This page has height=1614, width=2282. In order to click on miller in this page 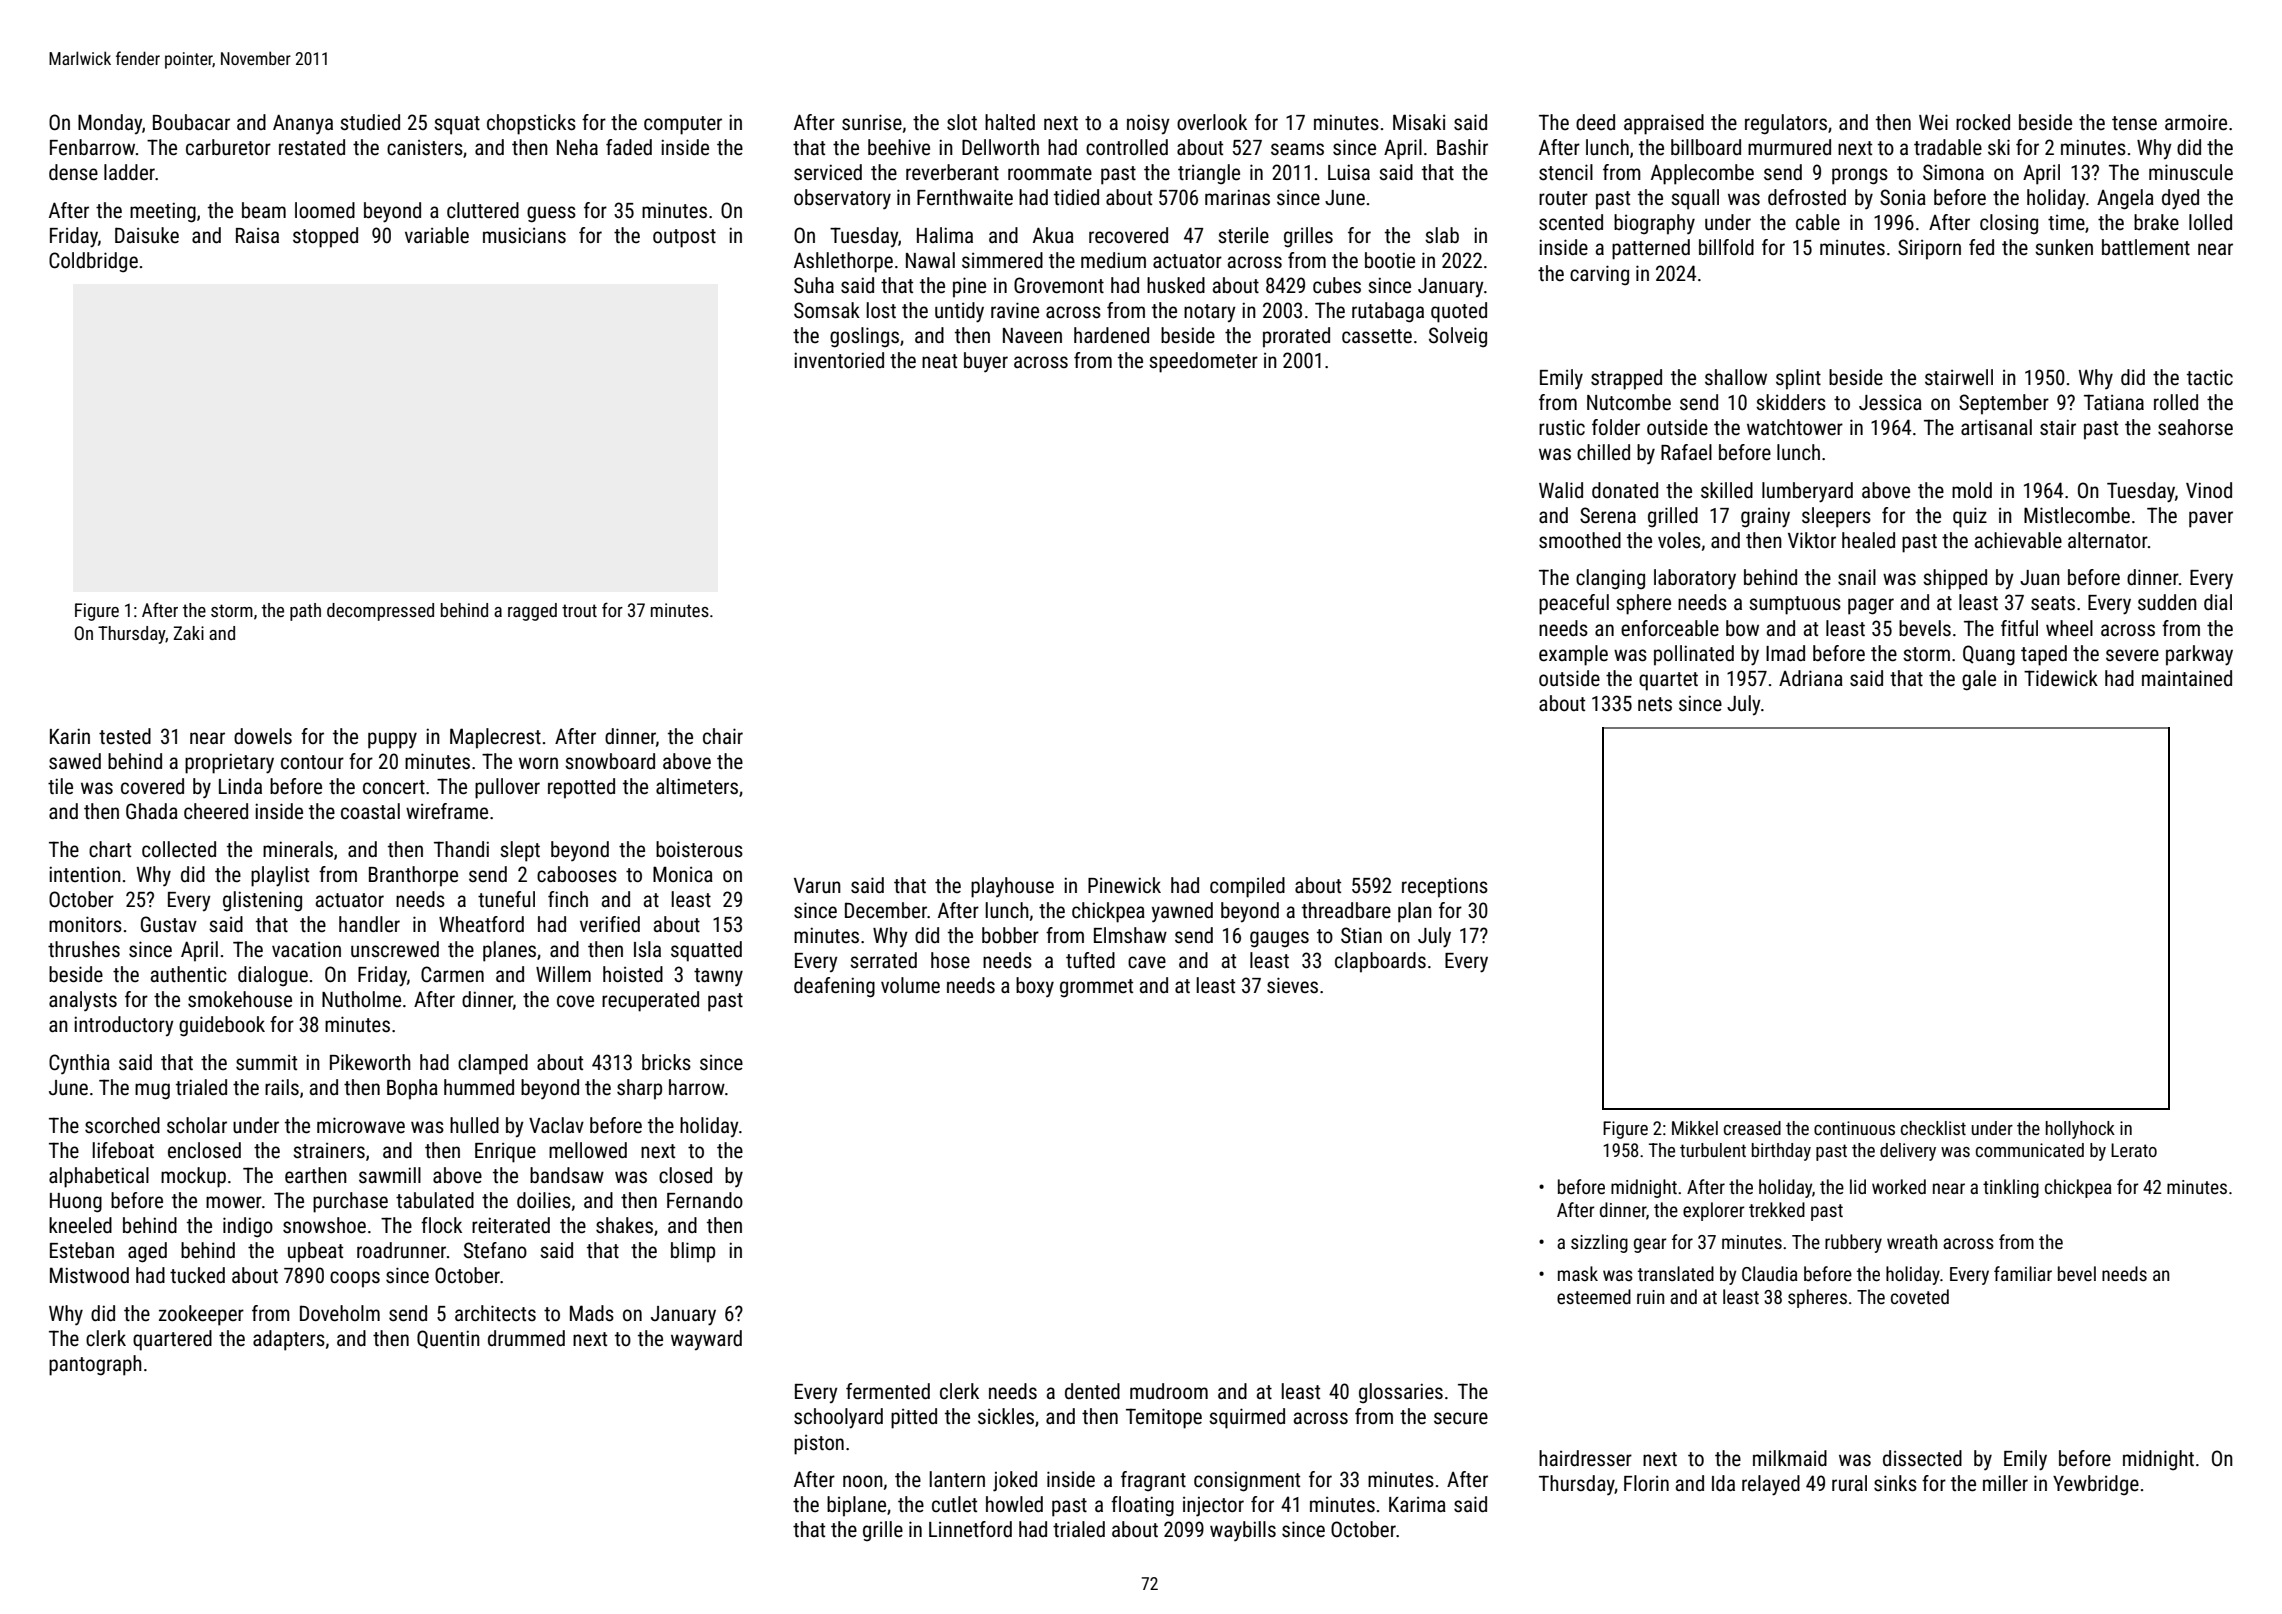, I will do `click(2005, 1483)`.
